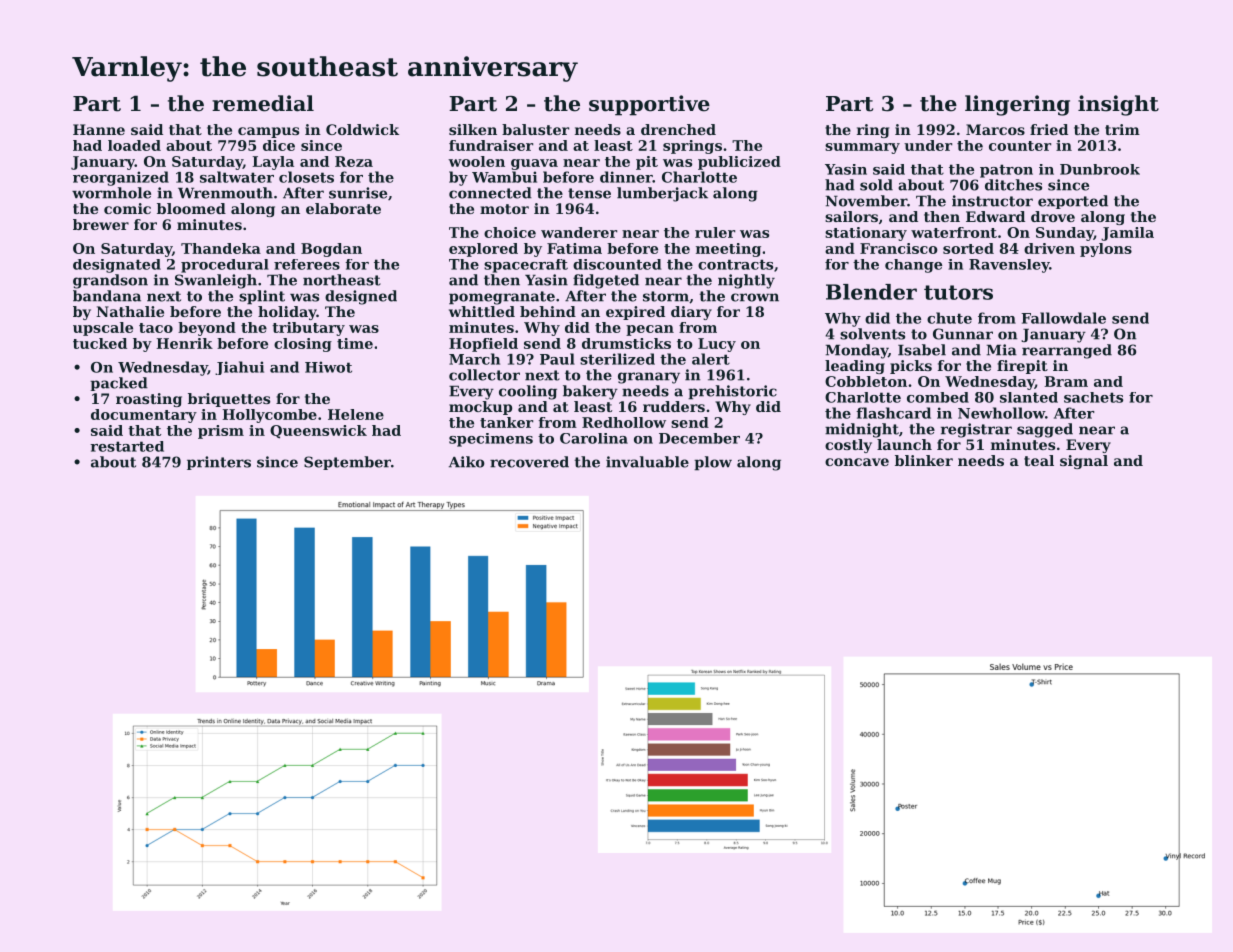  Describe the element at coordinates (857, 462) in the screenshot. I see `concave` at that location.
